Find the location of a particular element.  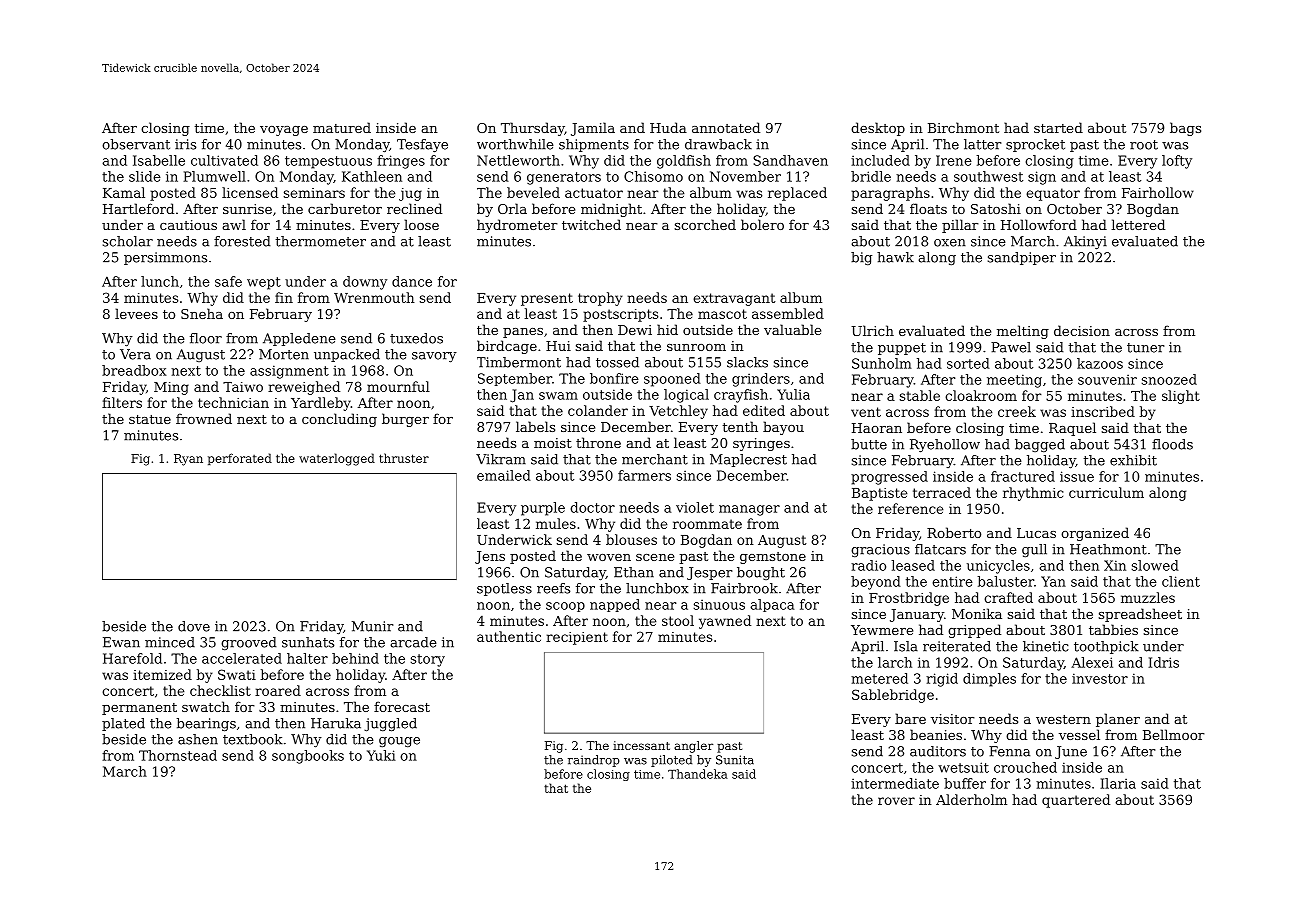

Fairhollow is located at coordinates (1158, 192).
